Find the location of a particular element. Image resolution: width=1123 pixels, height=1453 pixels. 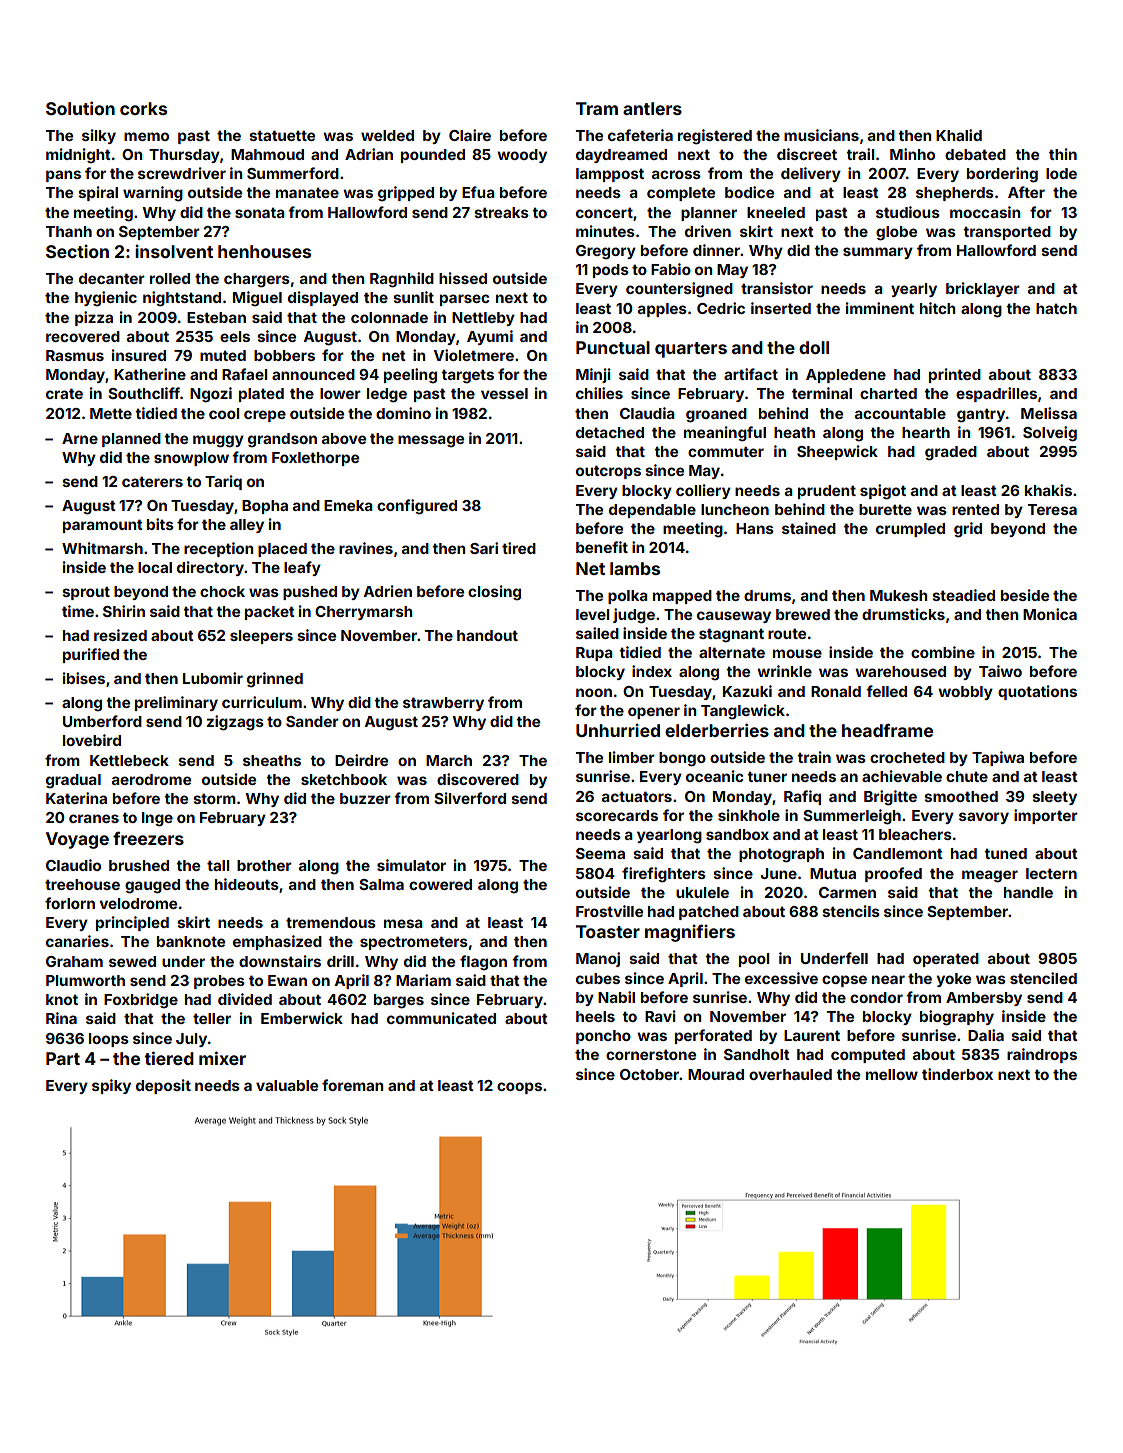

resized is located at coordinates (120, 635).
